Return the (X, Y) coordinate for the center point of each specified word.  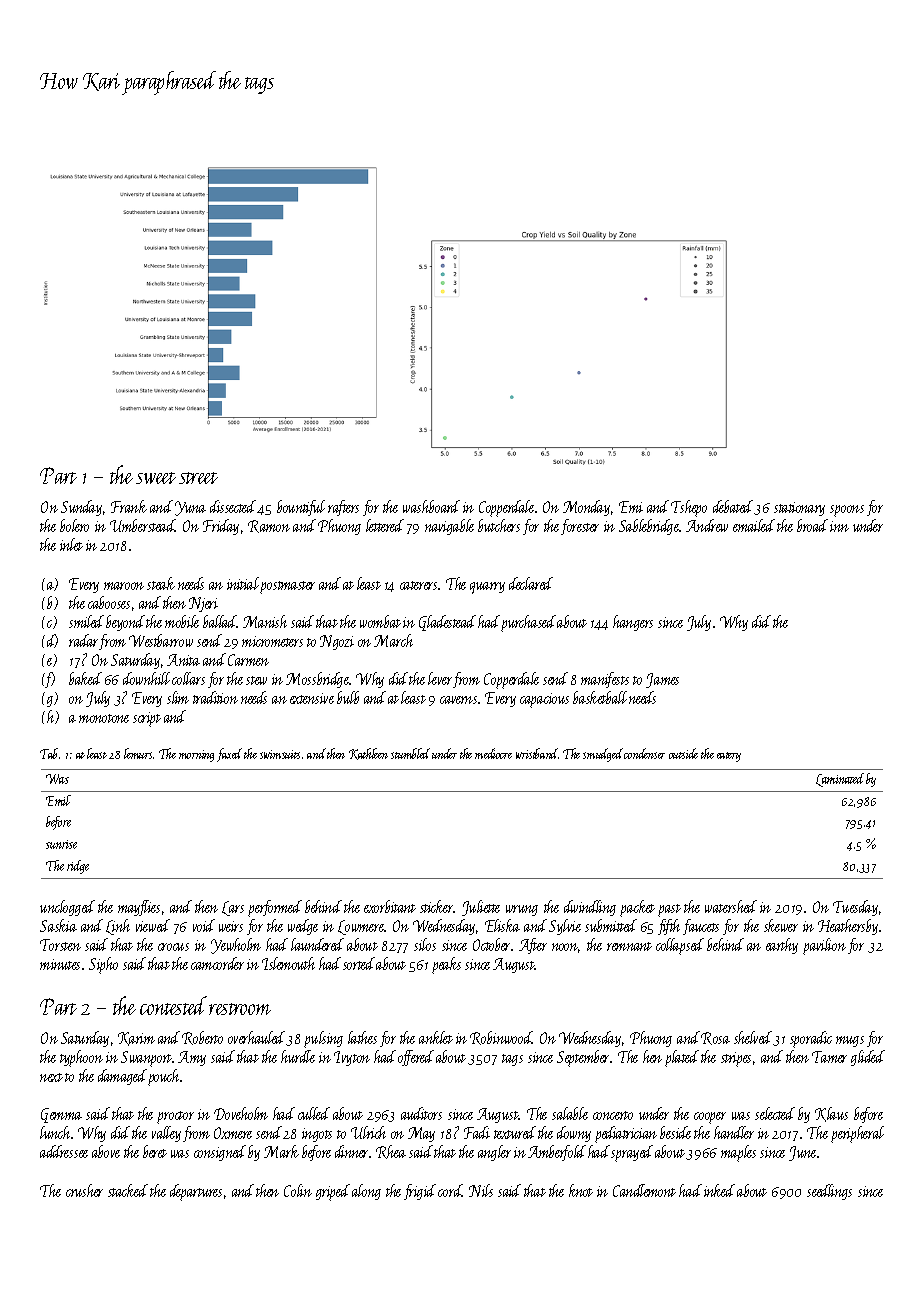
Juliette (481, 908)
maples (738, 1153)
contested (173, 1005)
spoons (847, 511)
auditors (421, 1113)
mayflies (139, 908)
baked (85, 678)
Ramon (269, 526)
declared (531, 583)
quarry (487, 588)
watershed (731, 906)
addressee (64, 1151)
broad (812, 525)
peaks (446, 965)
